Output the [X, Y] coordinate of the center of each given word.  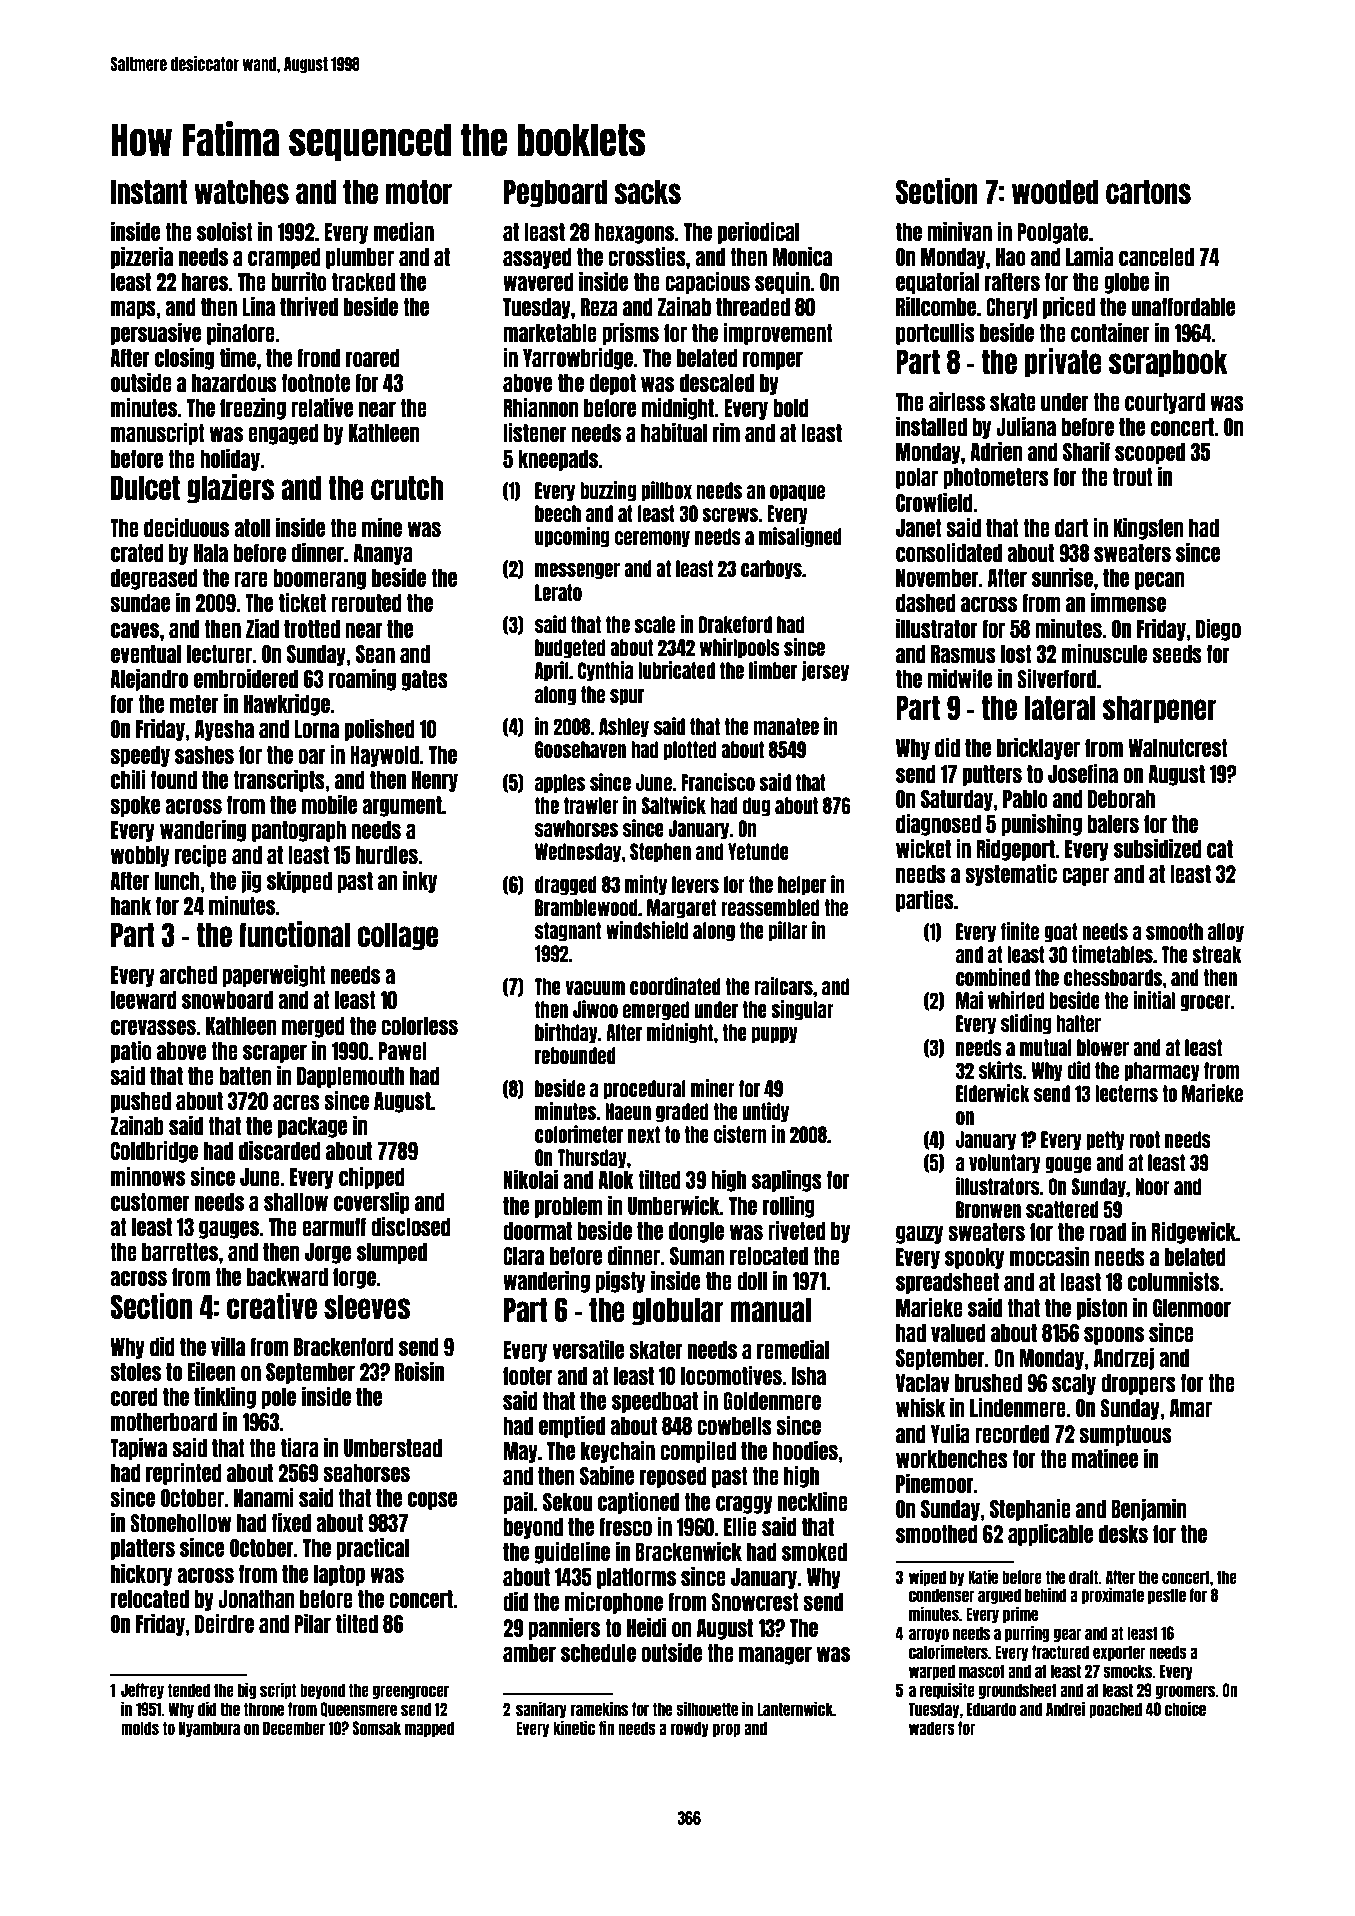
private [1063, 363]
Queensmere [358, 1709]
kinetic [574, 1727]
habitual [674, 432]
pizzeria [142, 258]
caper [1085, 877]
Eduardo [991, 1709]
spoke [135, 806]
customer [150, 1202]
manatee [786, 726]
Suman [697, 1256]
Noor [1152, 1186]
